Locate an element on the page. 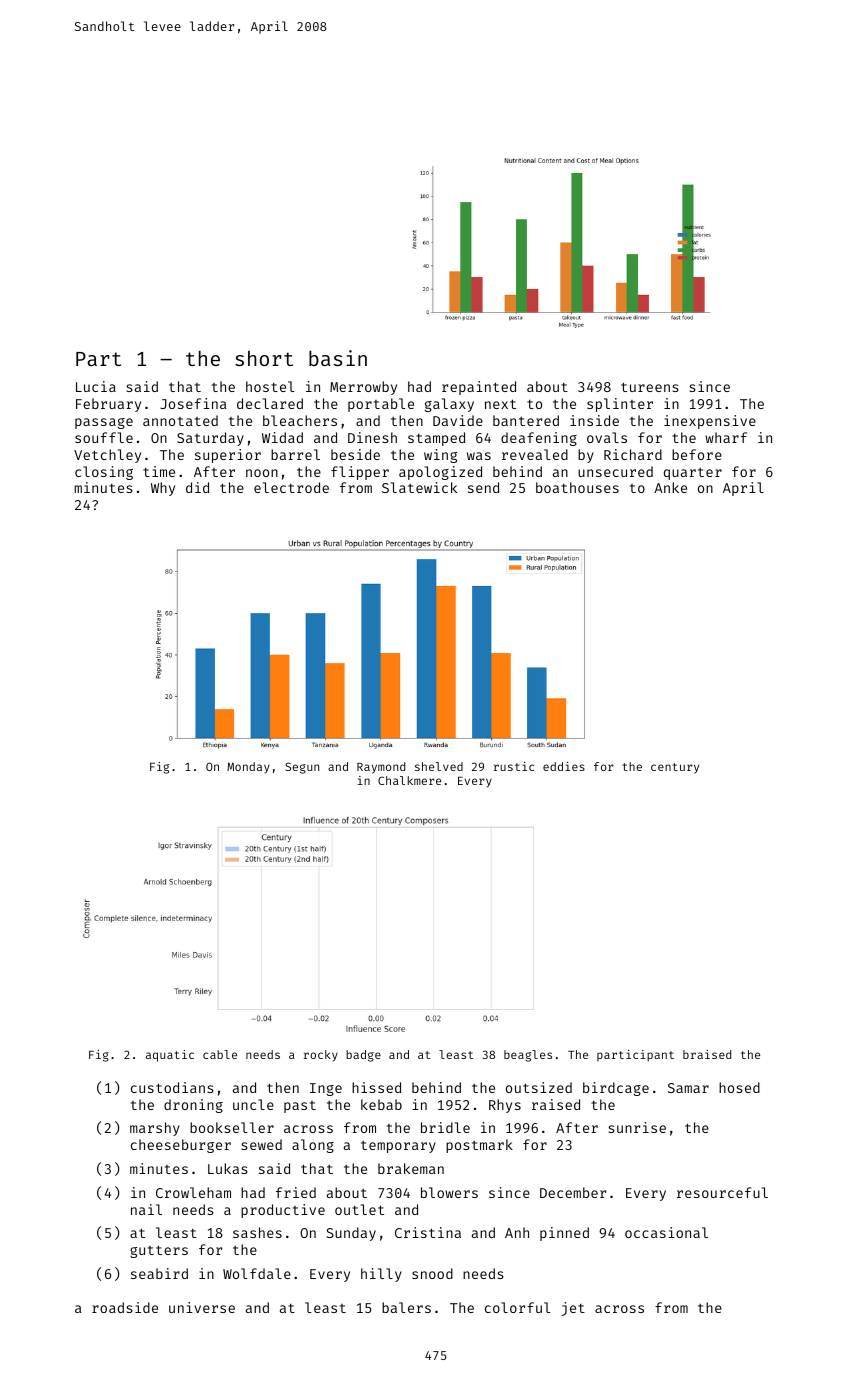 The height and width of the page is (1400, 849). rustic is located at coordinates (514, 766).
